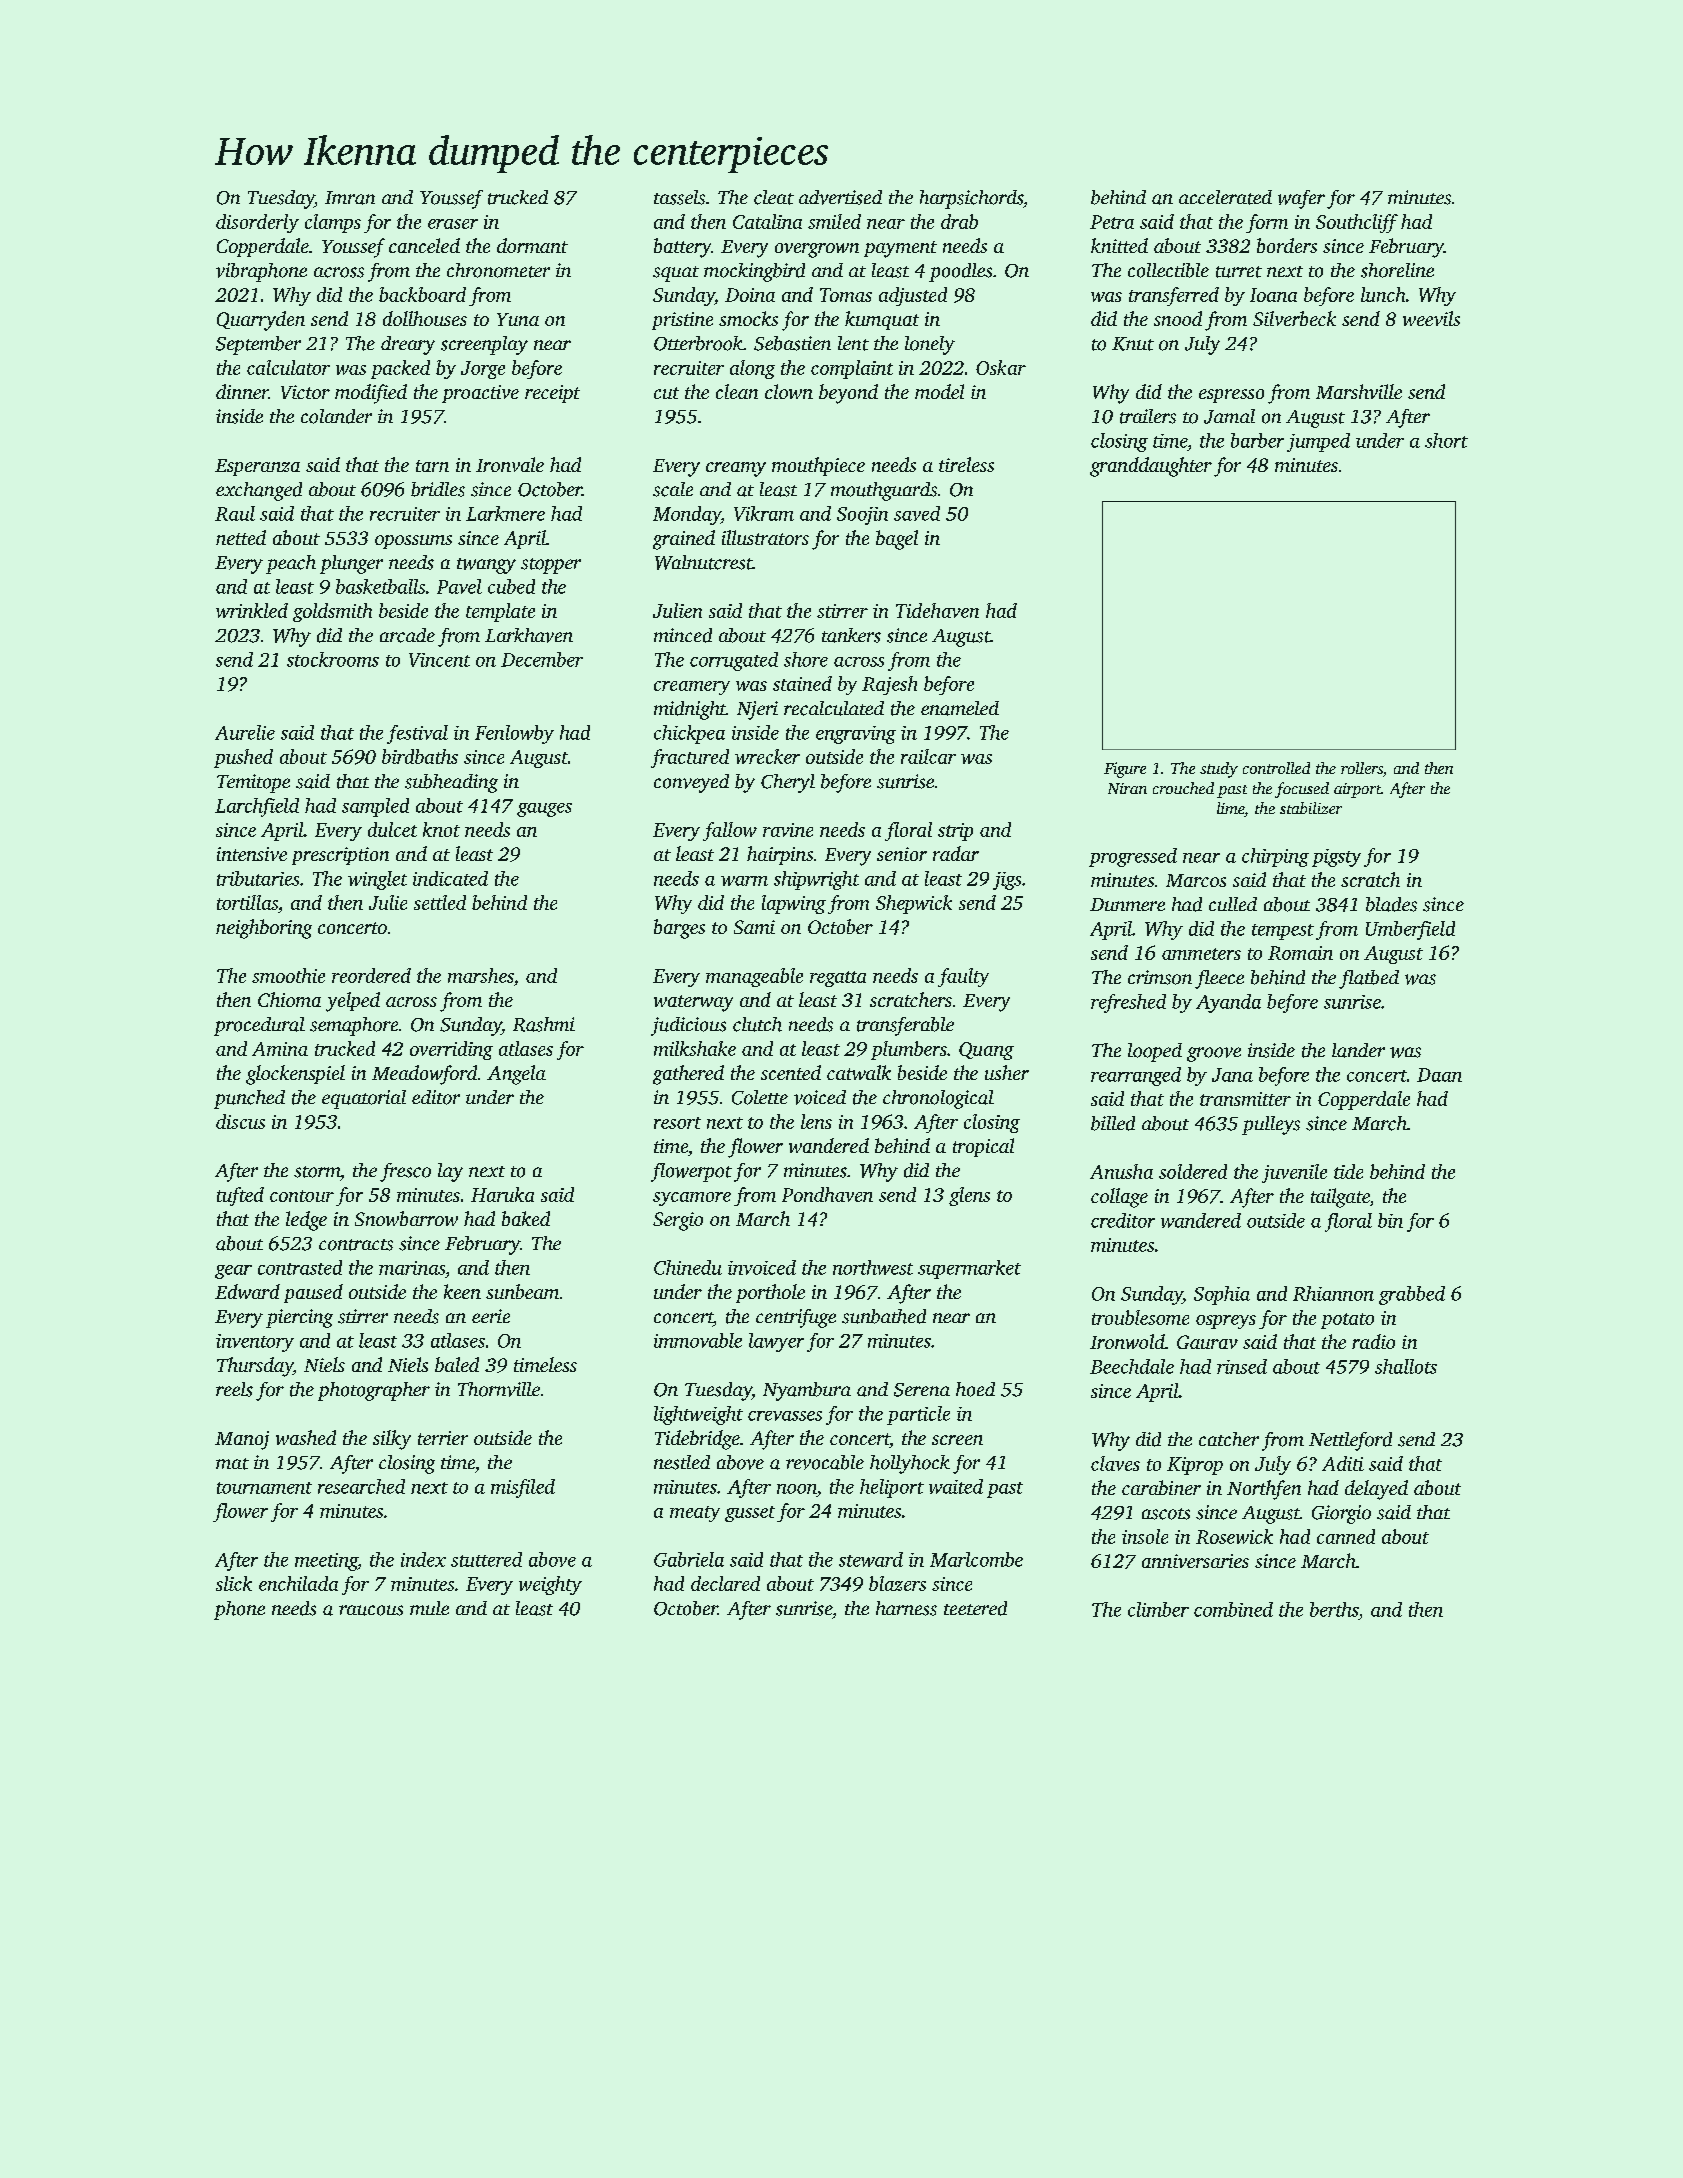 Image resolution: width=1683 pixels, height=2178 pixels. Describe the element at coordinates (375, 807) in the screenshot. I see `sampled` at that location.
